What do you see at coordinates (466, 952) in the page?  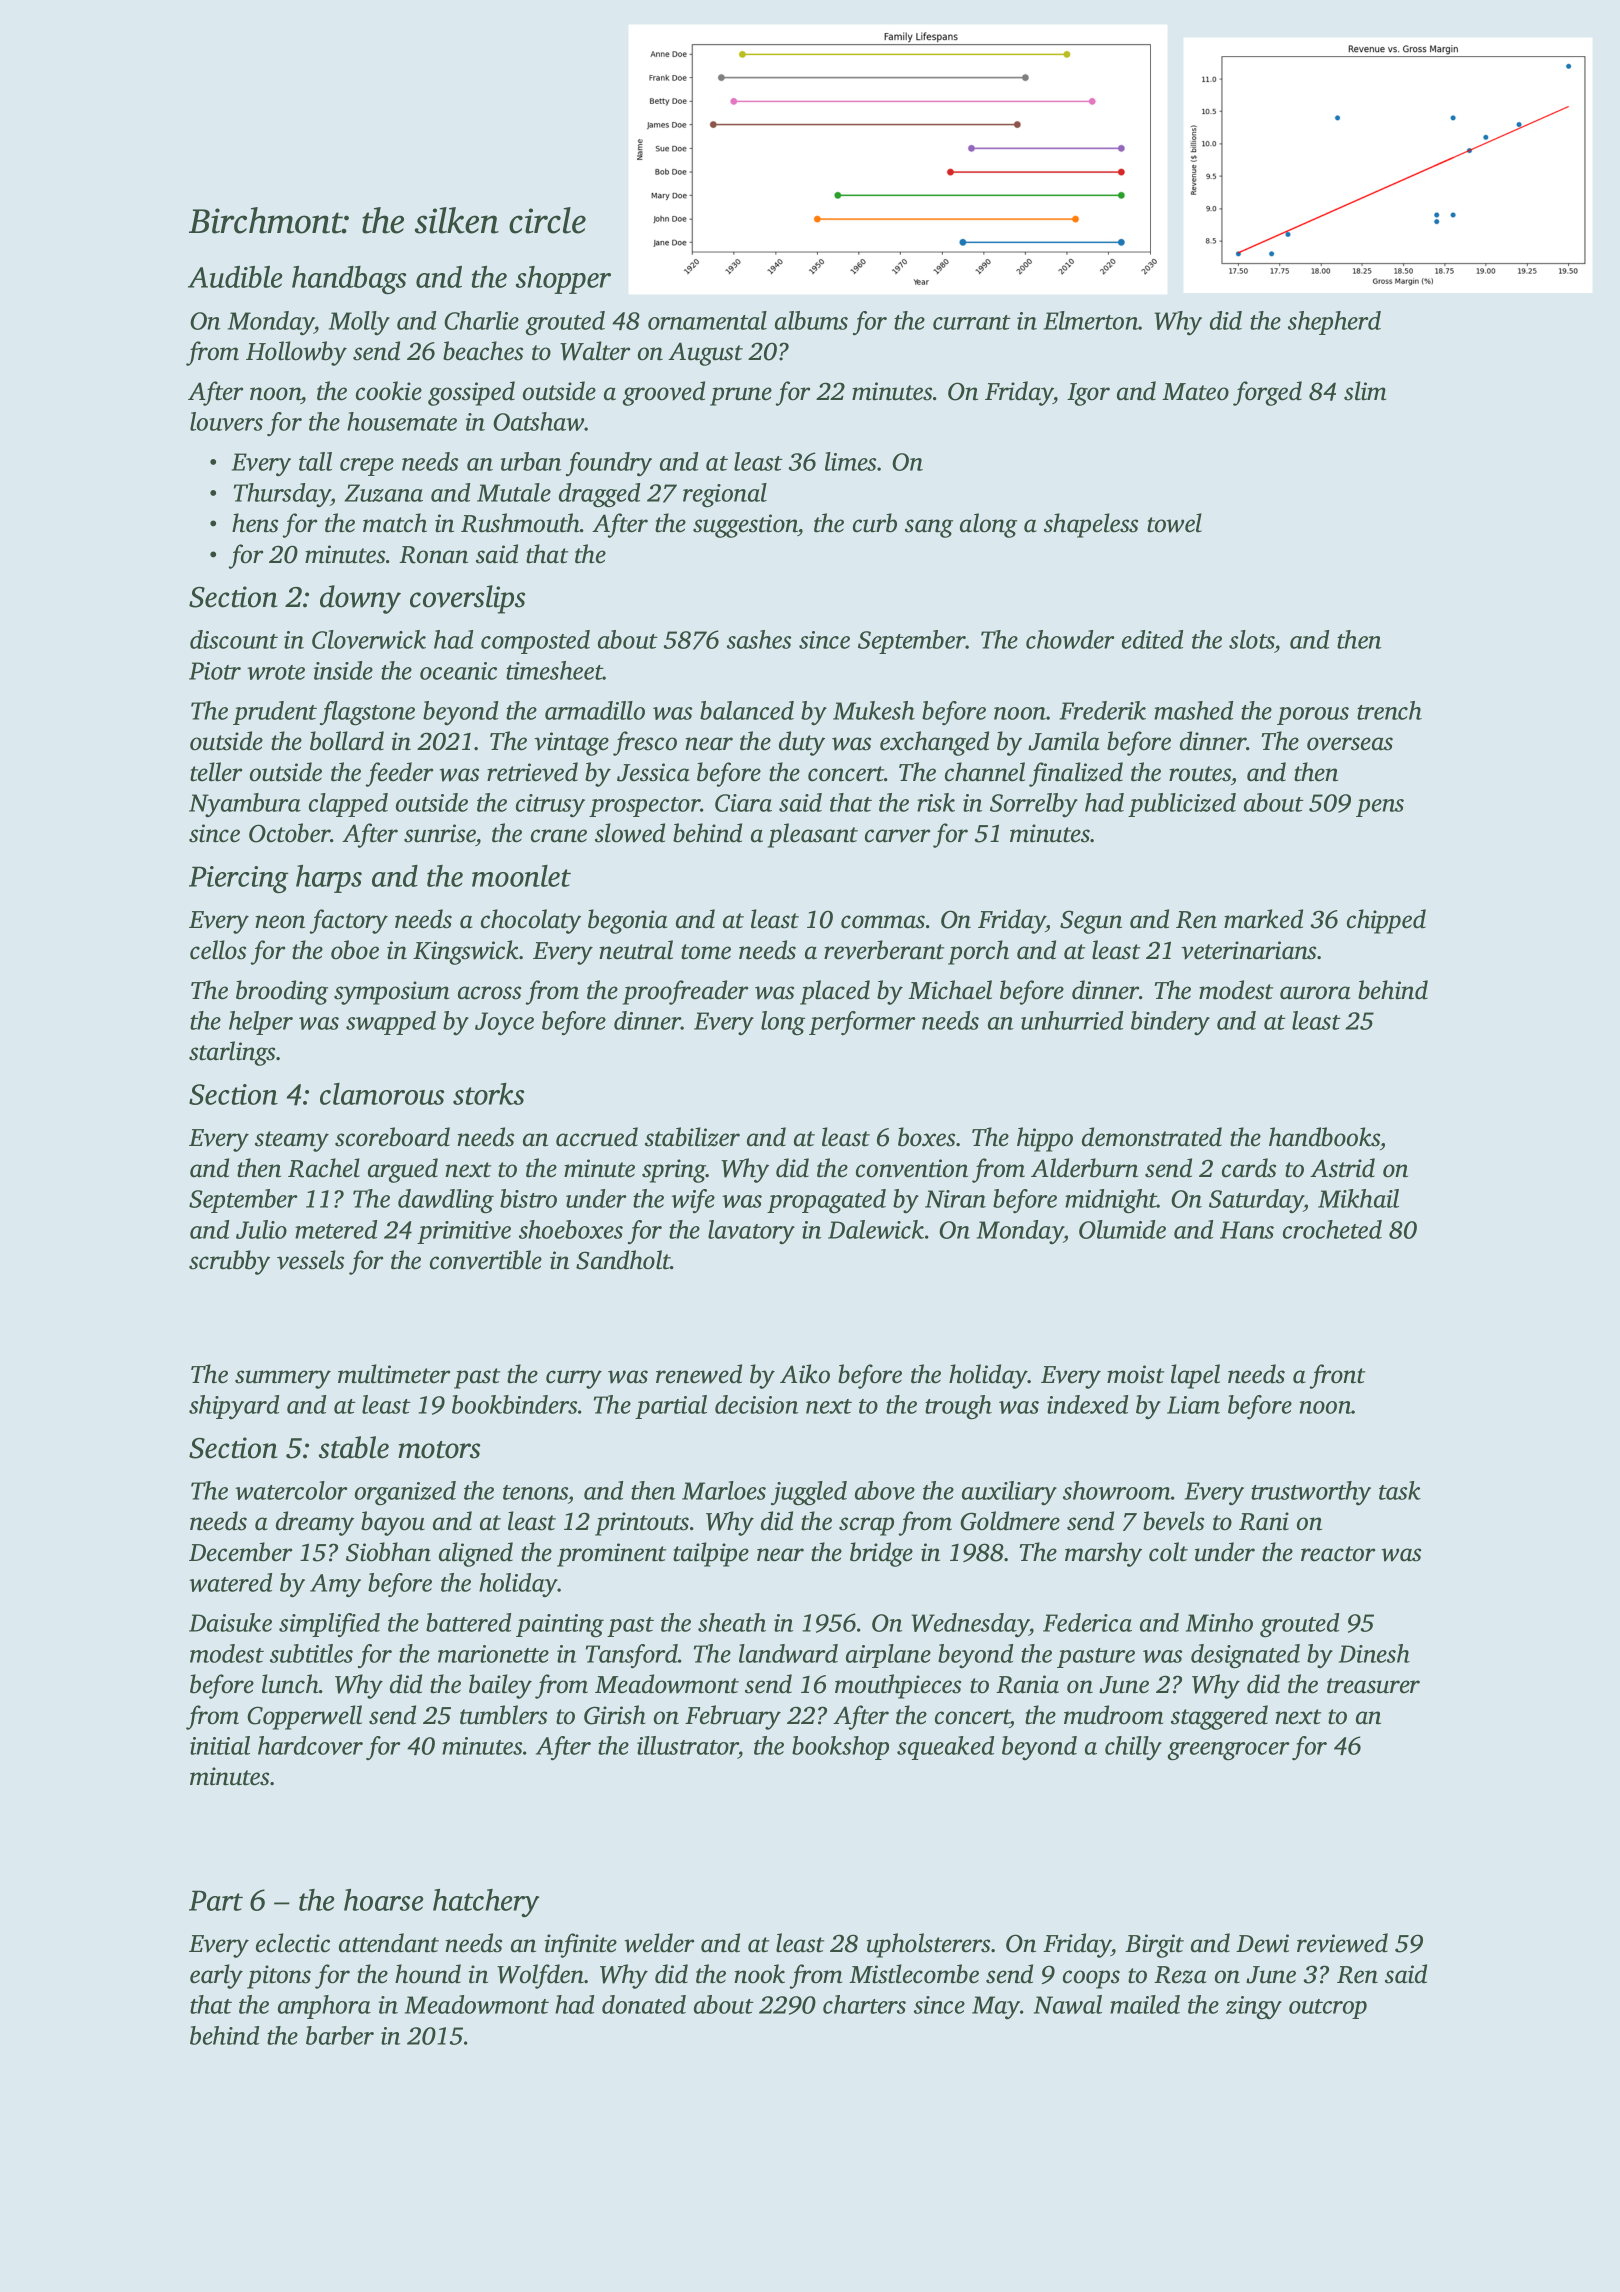 I see `Kingswick` at bounding box center [466, 952].
